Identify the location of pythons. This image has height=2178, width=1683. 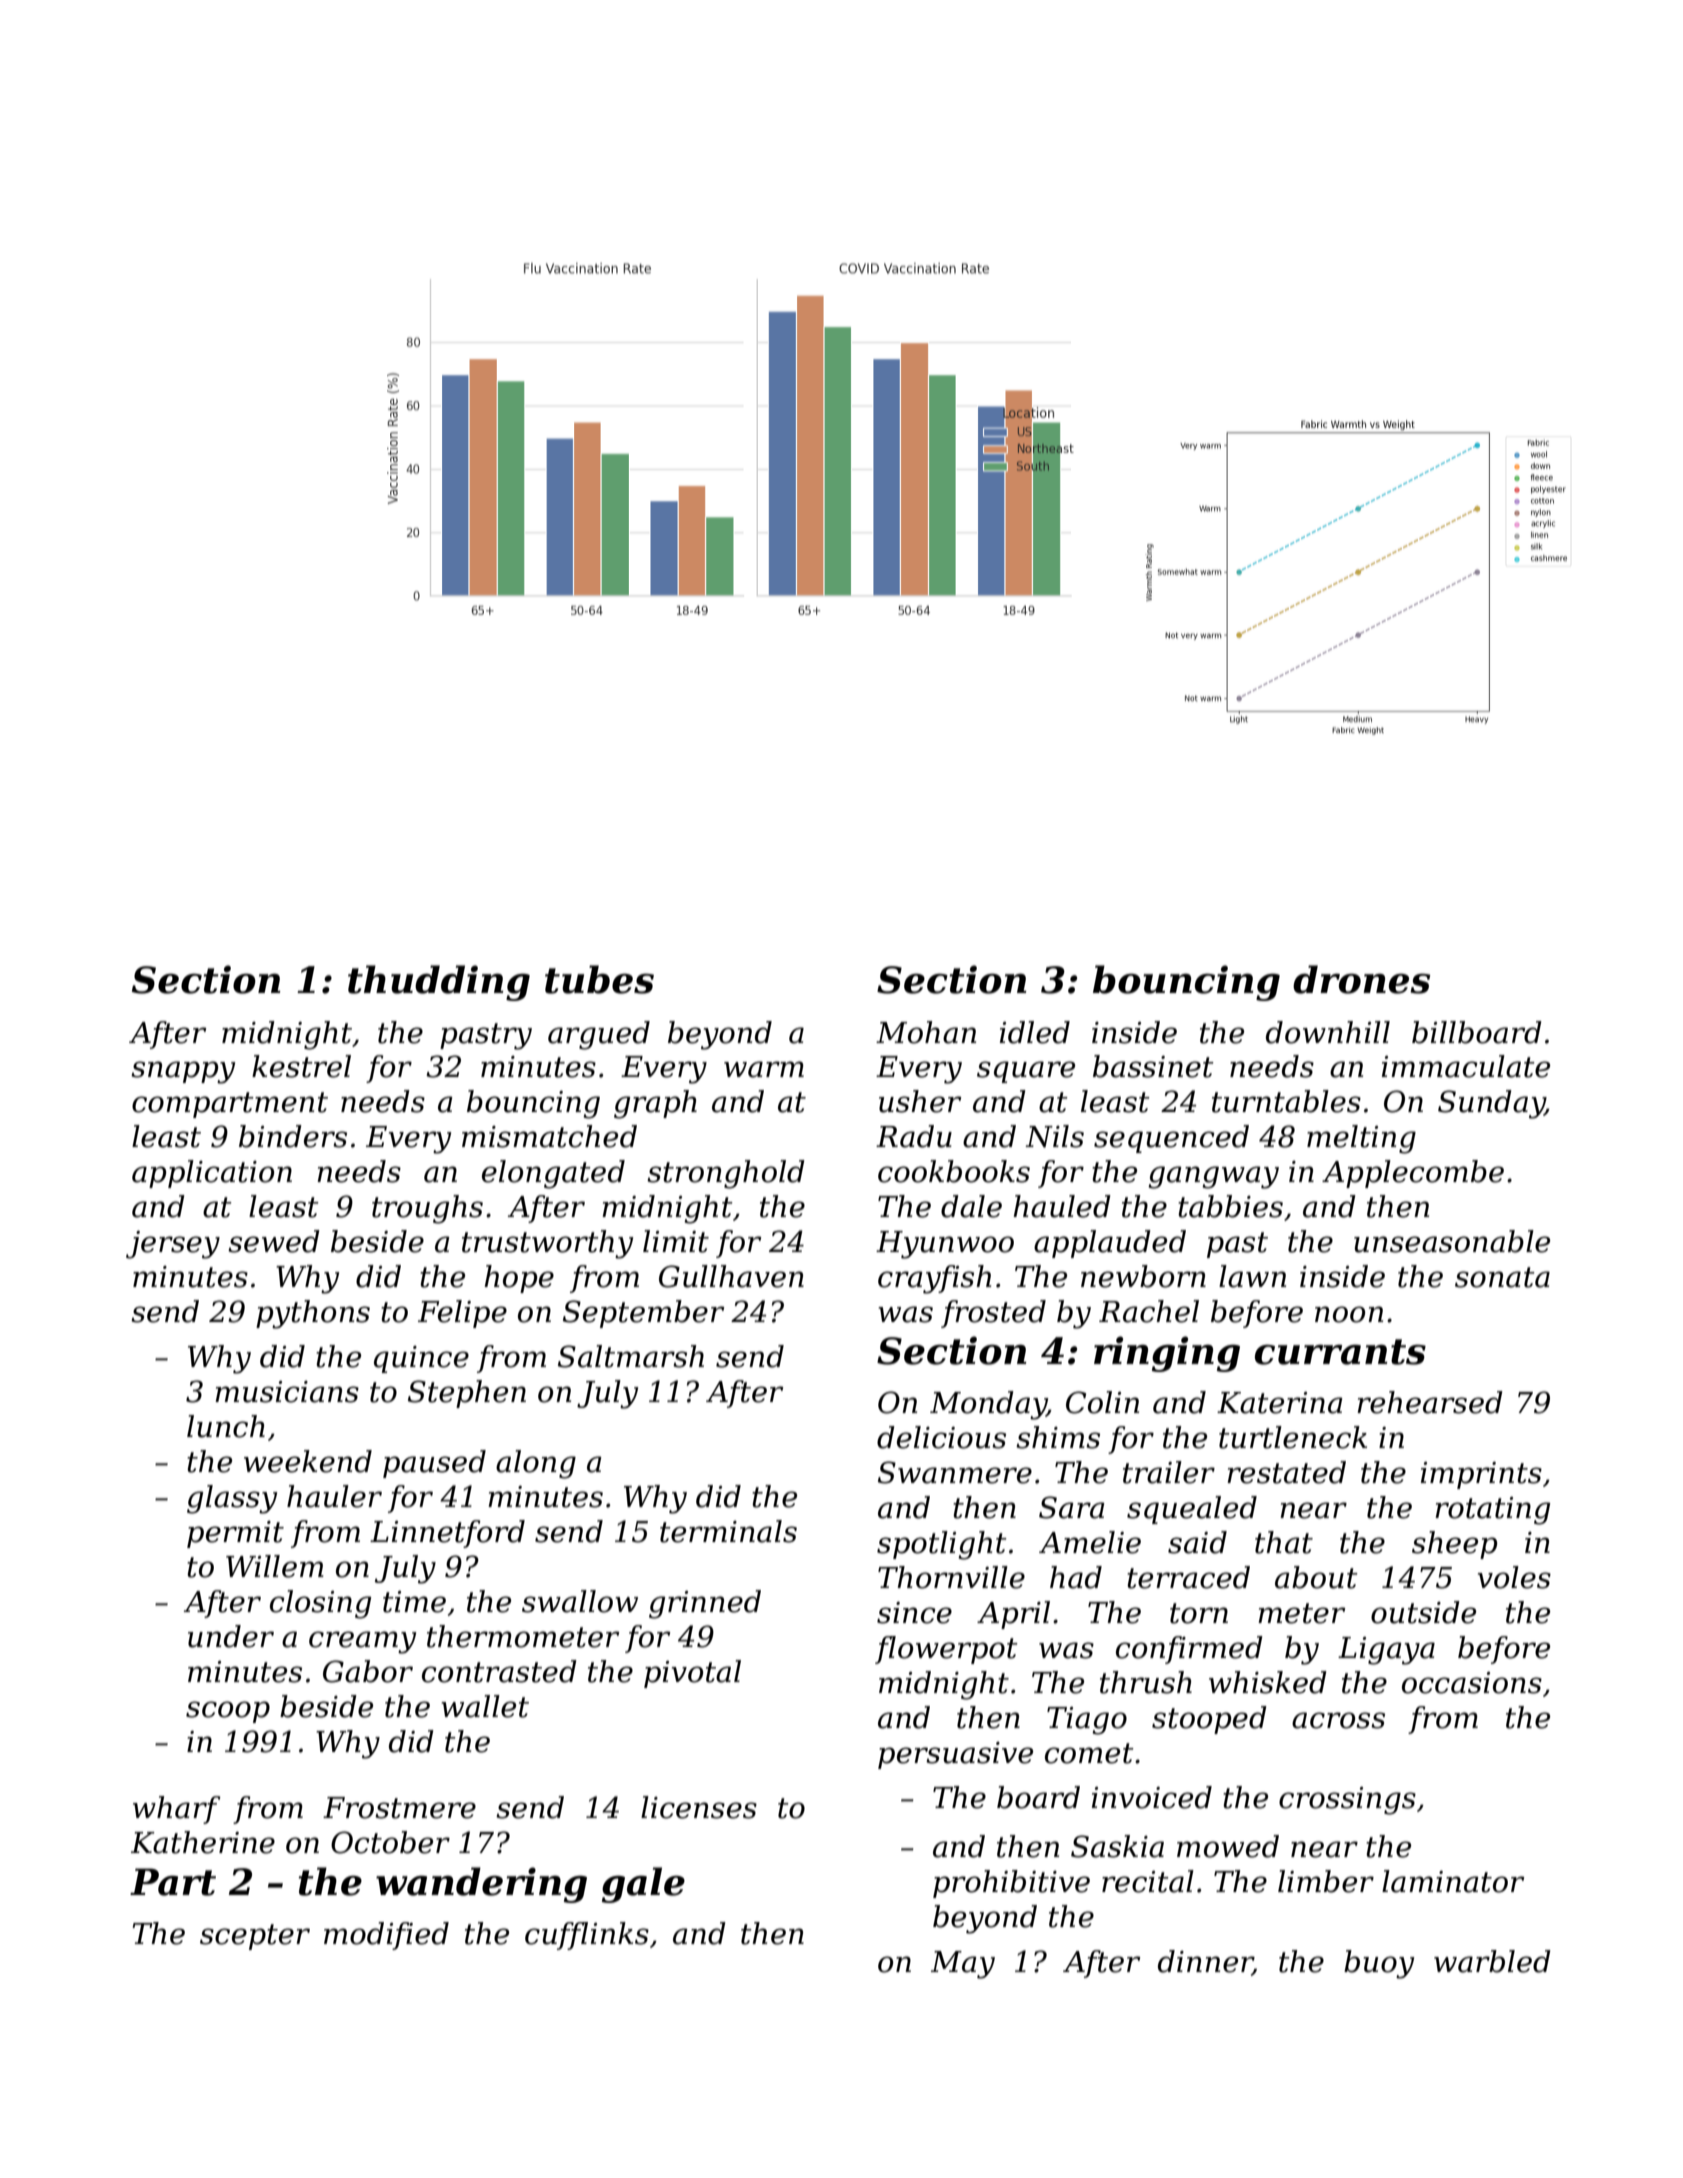
(313, 1314).
